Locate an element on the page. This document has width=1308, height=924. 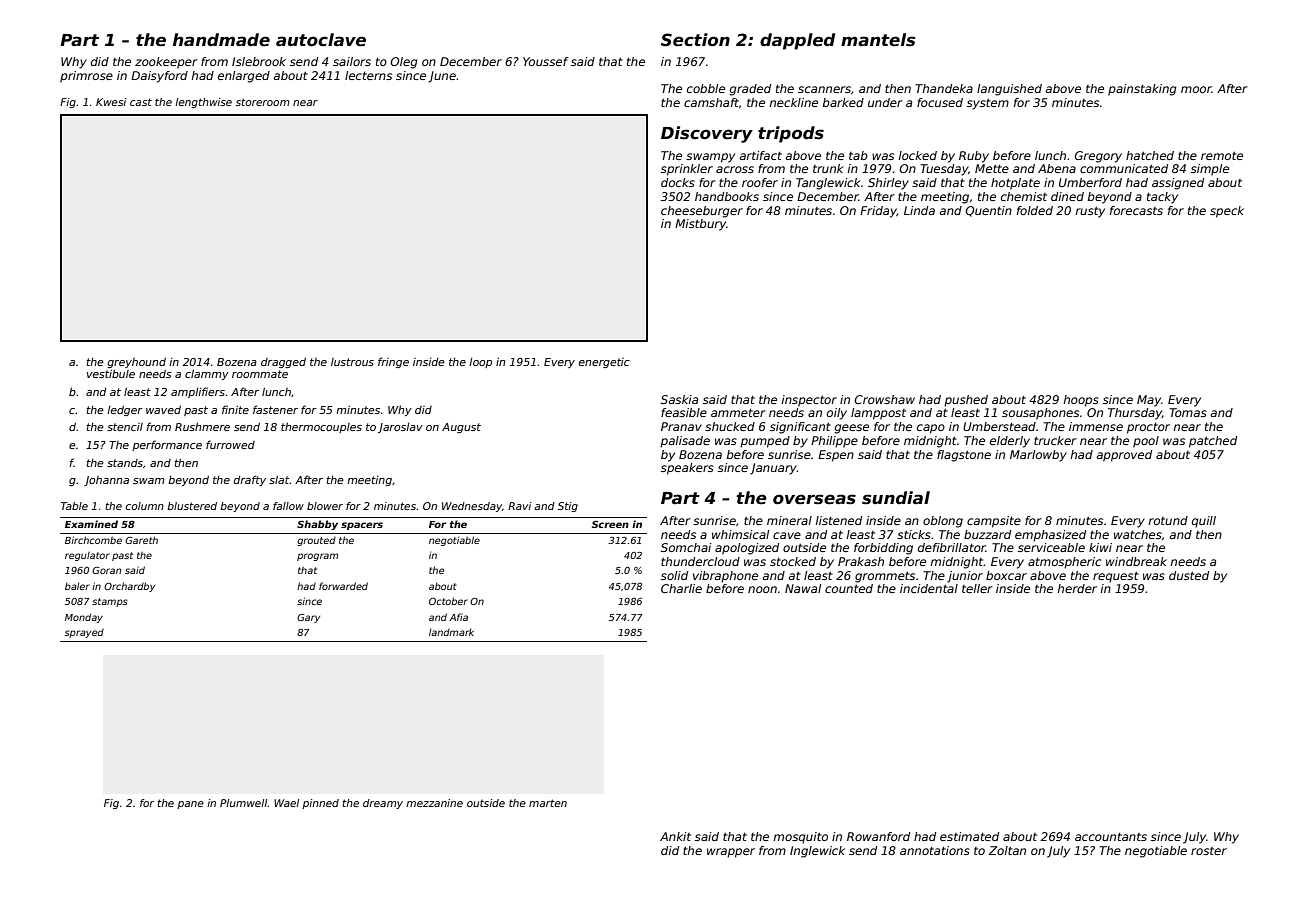
Charlie is located at coordinates (681, 588).
